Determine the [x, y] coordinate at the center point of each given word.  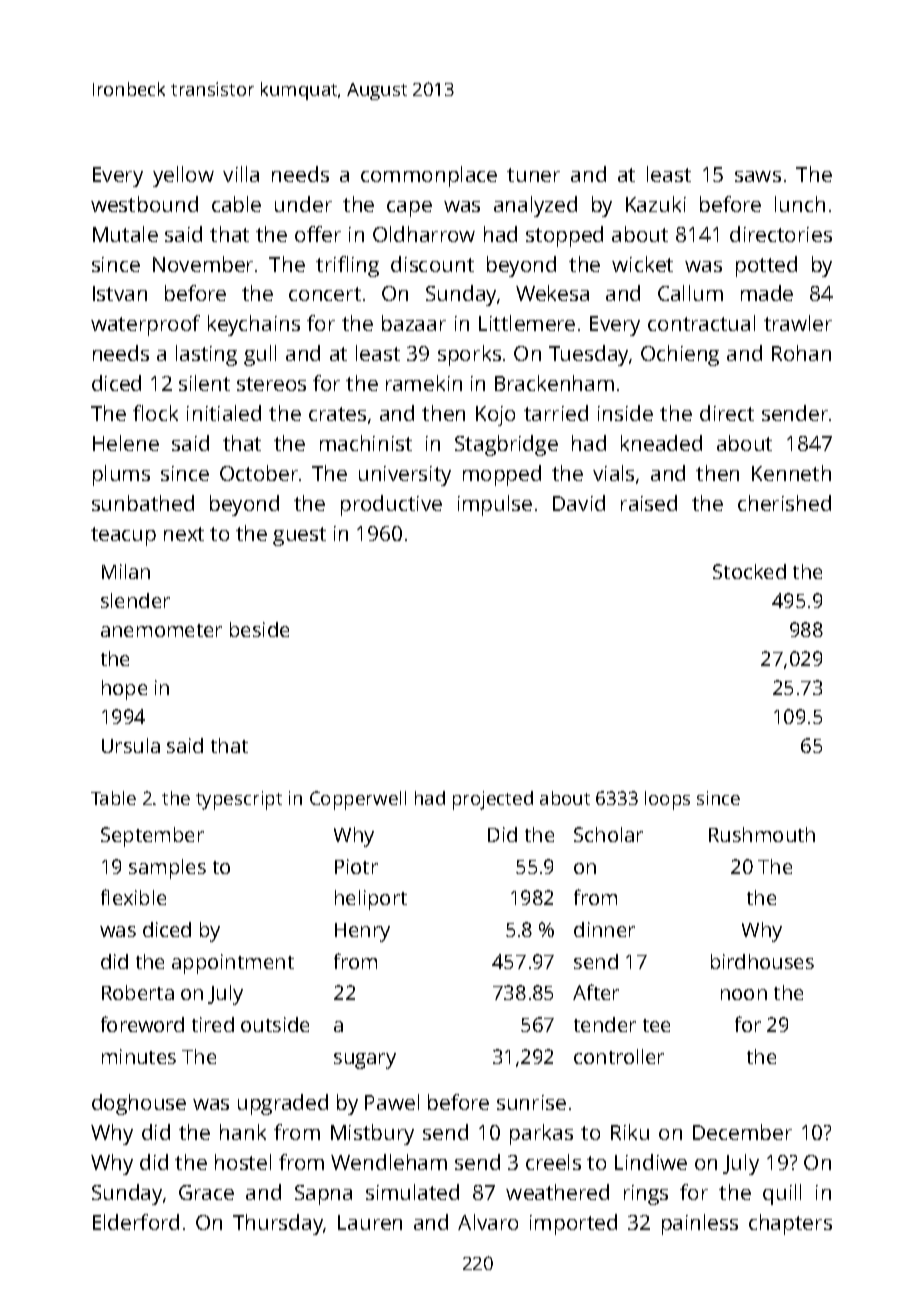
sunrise [531, 1102]
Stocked [749, 571]
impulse [495, 505]
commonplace [429, 176]
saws [758, 176]
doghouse [139, 1104]
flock [155, 413]
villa [241, 174]
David [579, 503]
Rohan [801, 353]
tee [656, 1025]
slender [135, 600]
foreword [142, 1024]
